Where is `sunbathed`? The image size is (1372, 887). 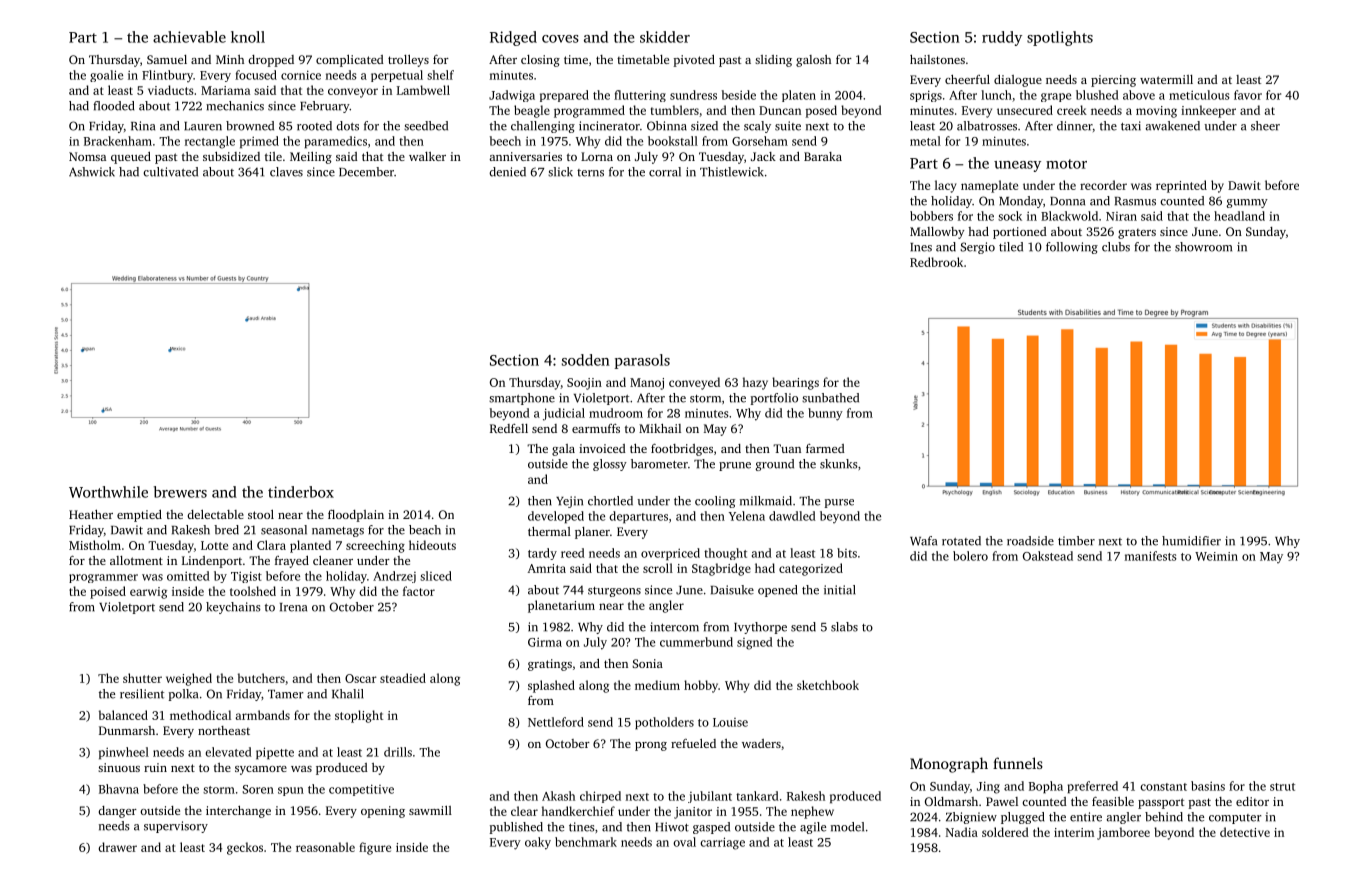 sunbathed is located at coordinates (830, 398).
